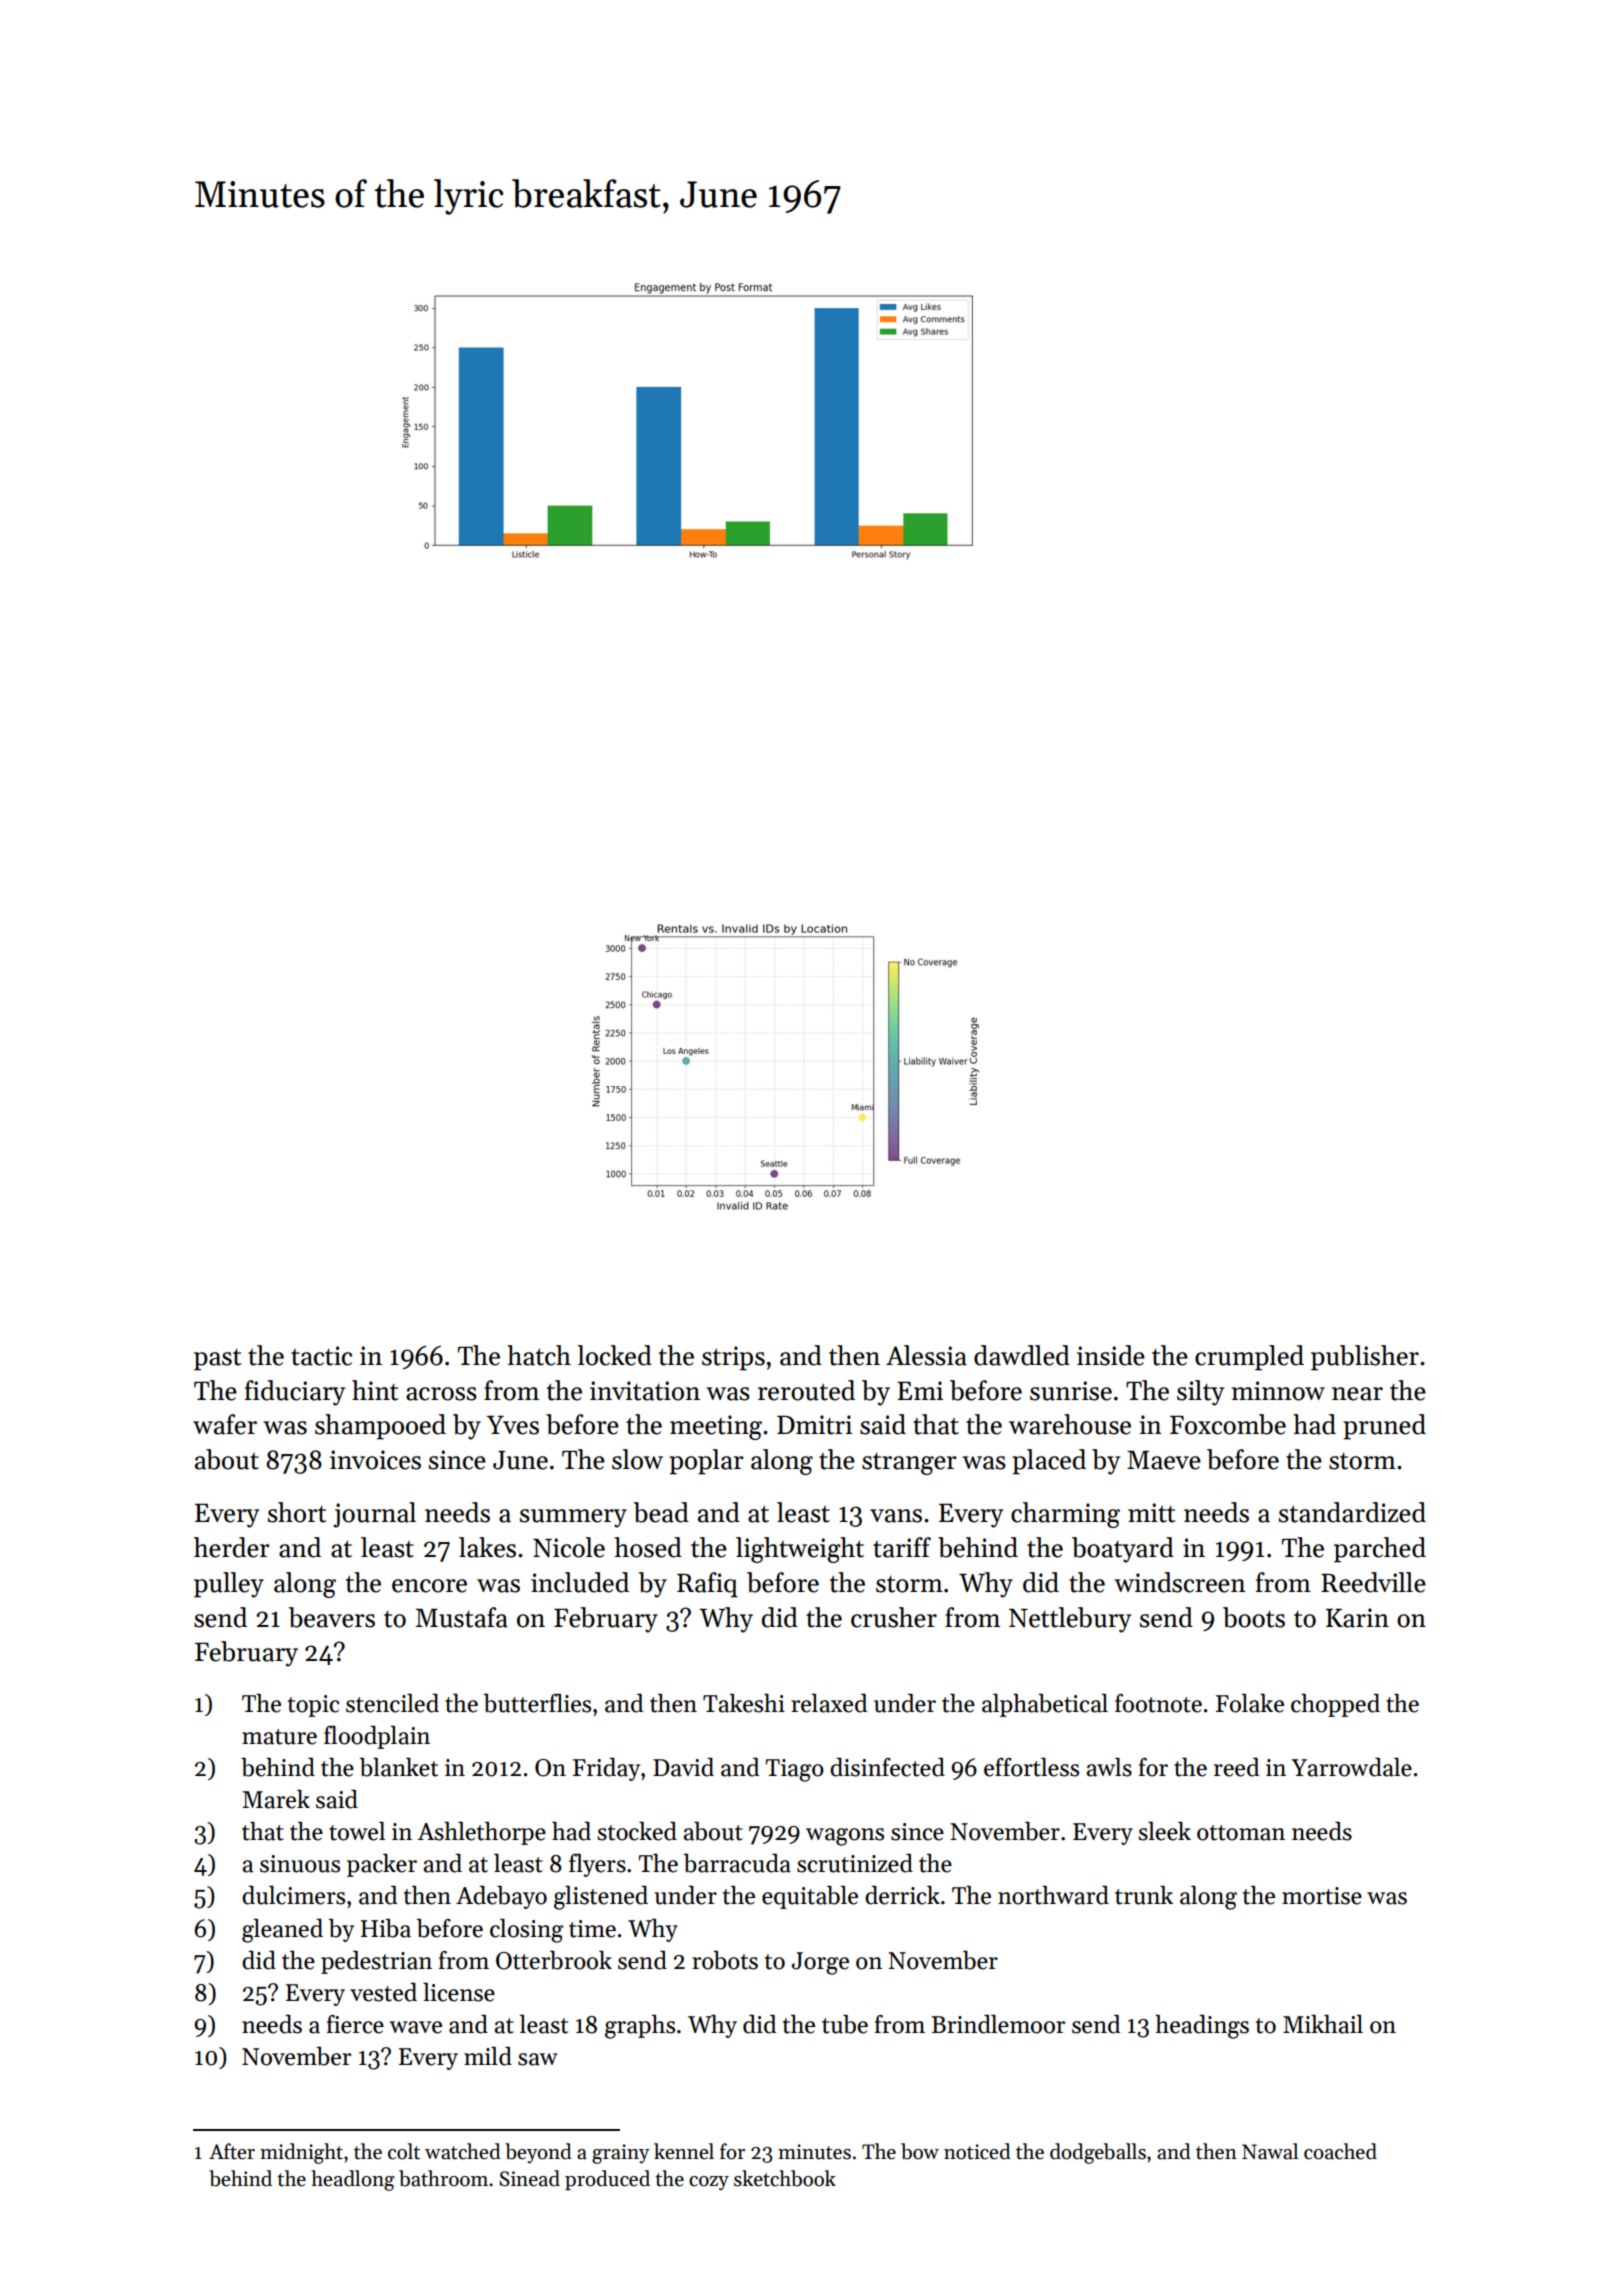  What do you see at coordinates (1098, 2153) in the screenshot?
I see `dodgeballs` at bounding box center [1098, 2153].
